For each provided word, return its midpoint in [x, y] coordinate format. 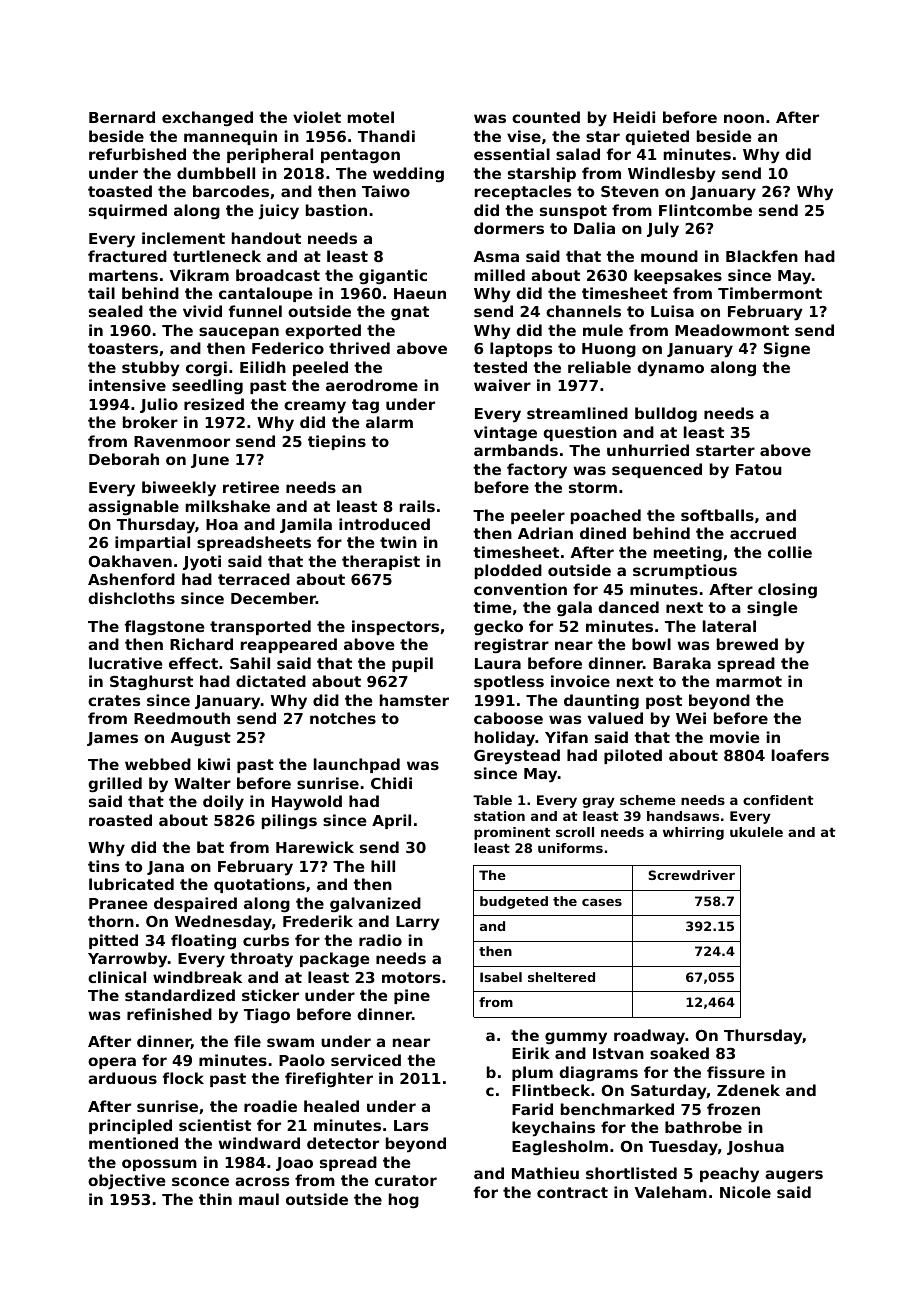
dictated [271, 681]
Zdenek [748, 1090]
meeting [688, 553]
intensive [127, 385]
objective [127, 1182]
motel [371, 117]
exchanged [207, 118]
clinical [117, 977]
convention [520, 589]
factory [537, 471]
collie [790, 552]
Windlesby [672, 175]
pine [412, 996]
